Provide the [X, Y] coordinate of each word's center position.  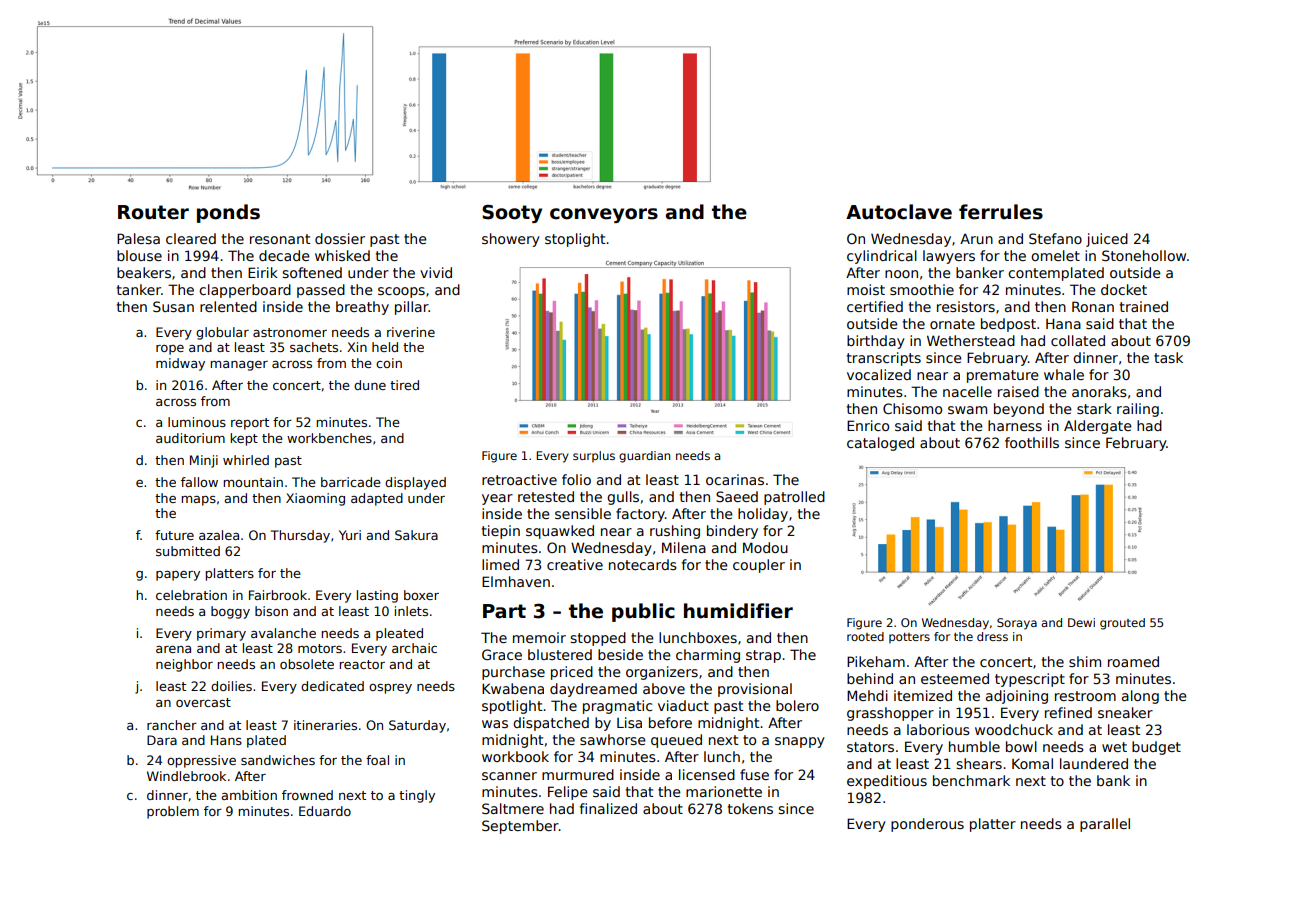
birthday [876, 342]
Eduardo [325, 811]
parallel [1105, 825]
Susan [173, 306]
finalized [608, 808]
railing [1138, 410]
